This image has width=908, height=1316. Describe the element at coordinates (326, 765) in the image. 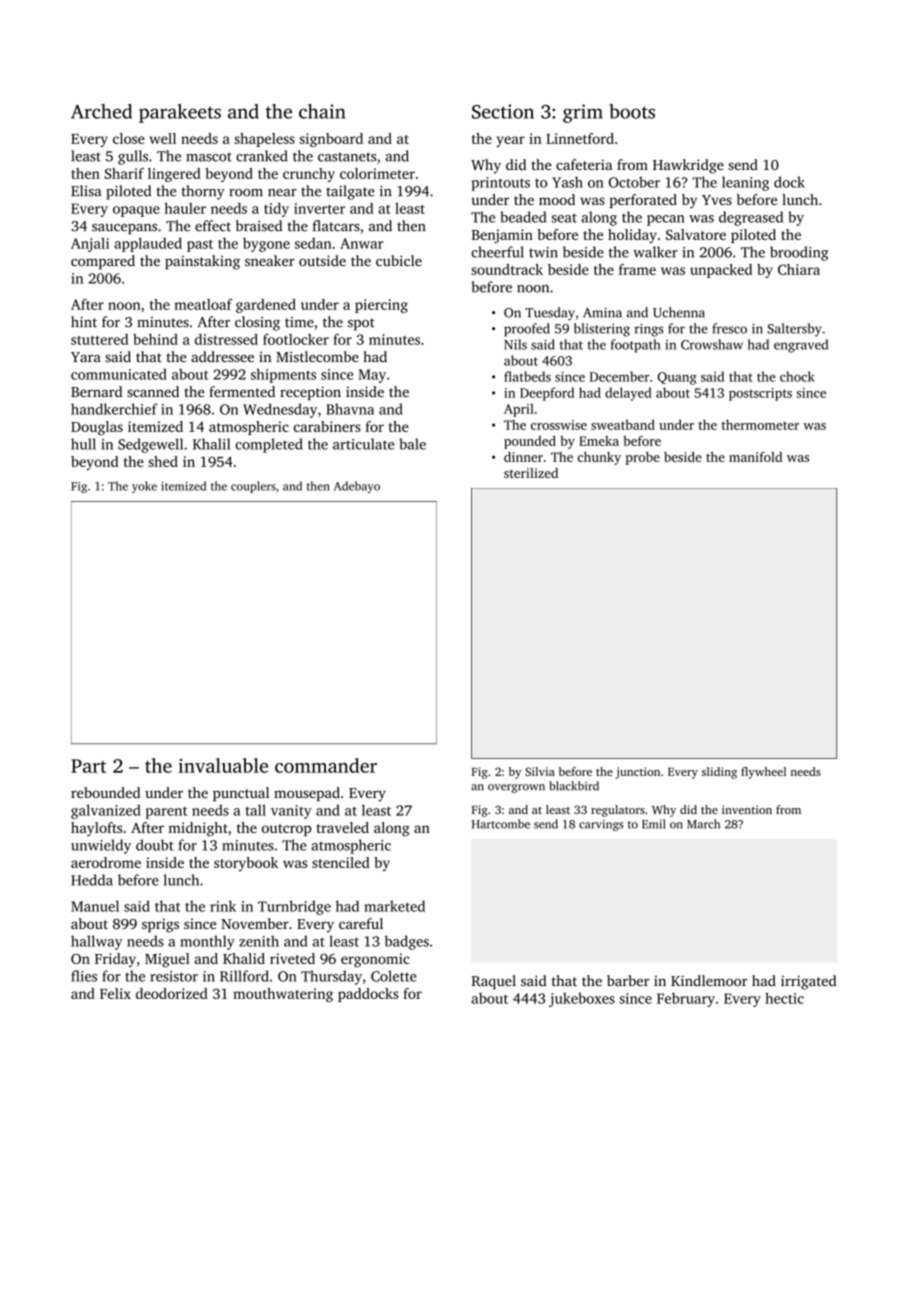

I see `commander` at that location.
